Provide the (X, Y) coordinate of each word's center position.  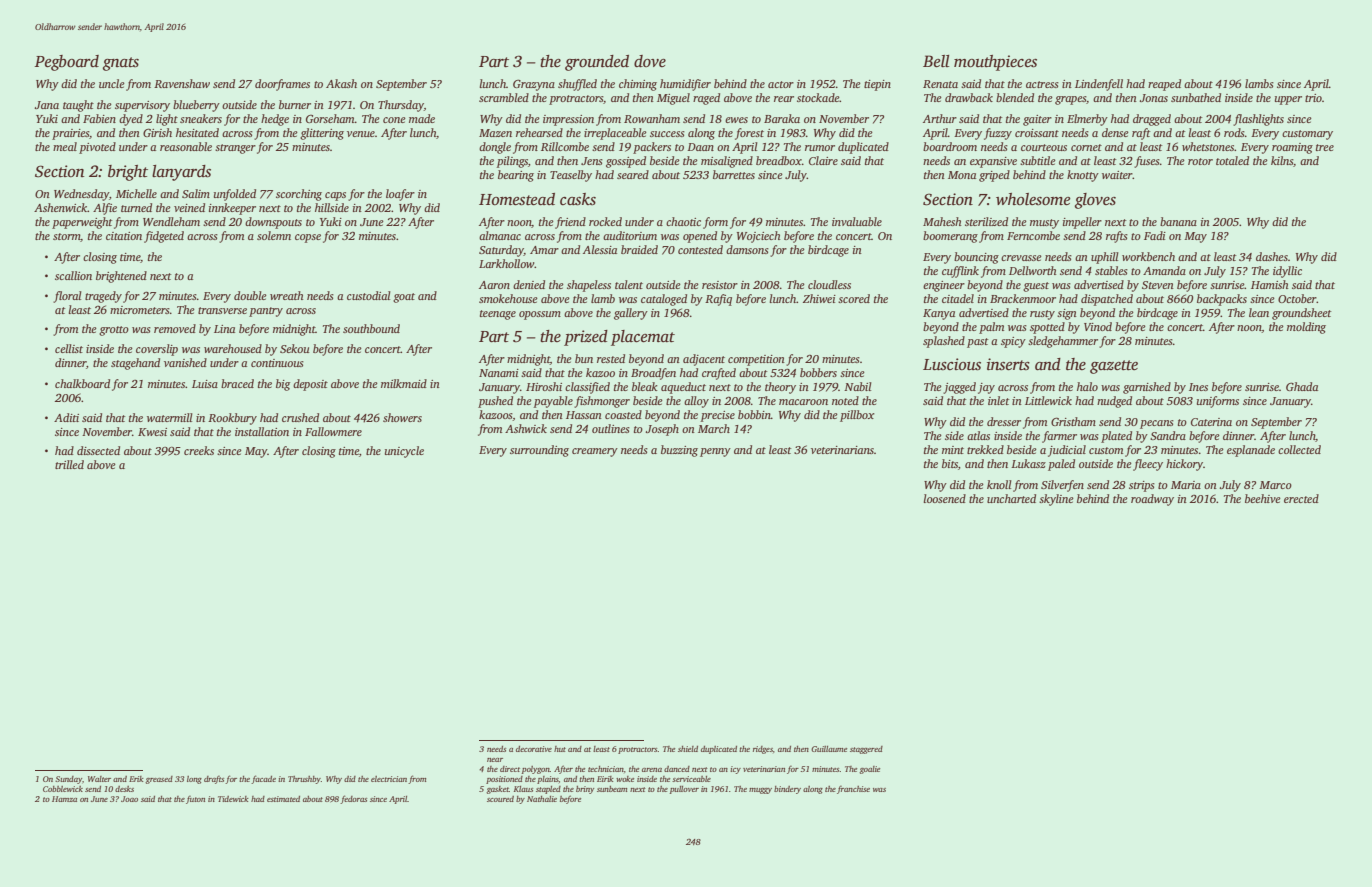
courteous (1044, 147)
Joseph (662, 430)
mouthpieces (995, 63)
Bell (936, 61)
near (495, 760)
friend (570, 223)
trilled (69, 464)
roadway (1152, 500)
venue (361, 134)
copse (308, 238)
